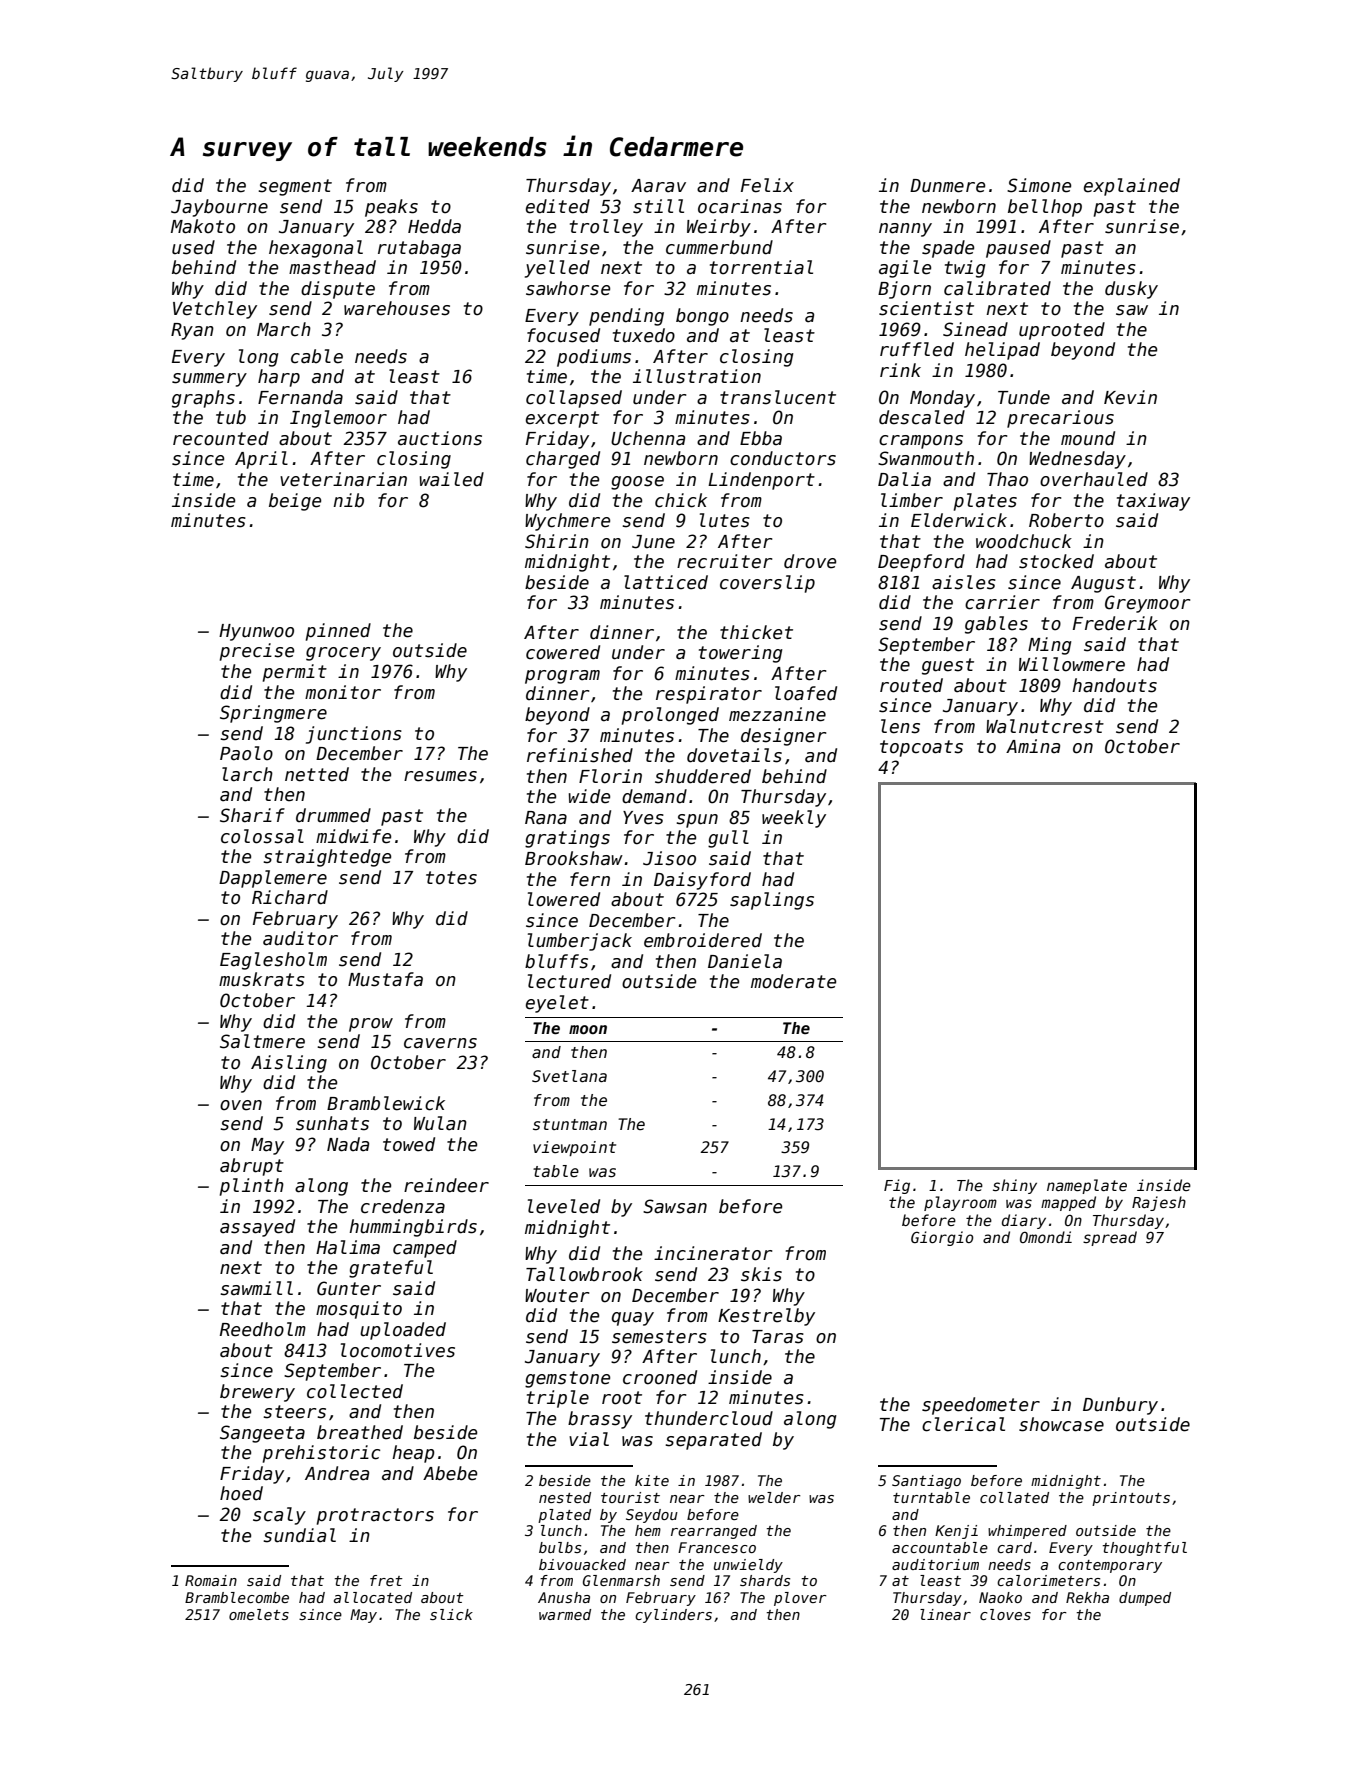 This screenshot has width=1368, height=1770. Describe the element at coordinates (772, 901) in the screenshot. I see `saplings` at that location.
